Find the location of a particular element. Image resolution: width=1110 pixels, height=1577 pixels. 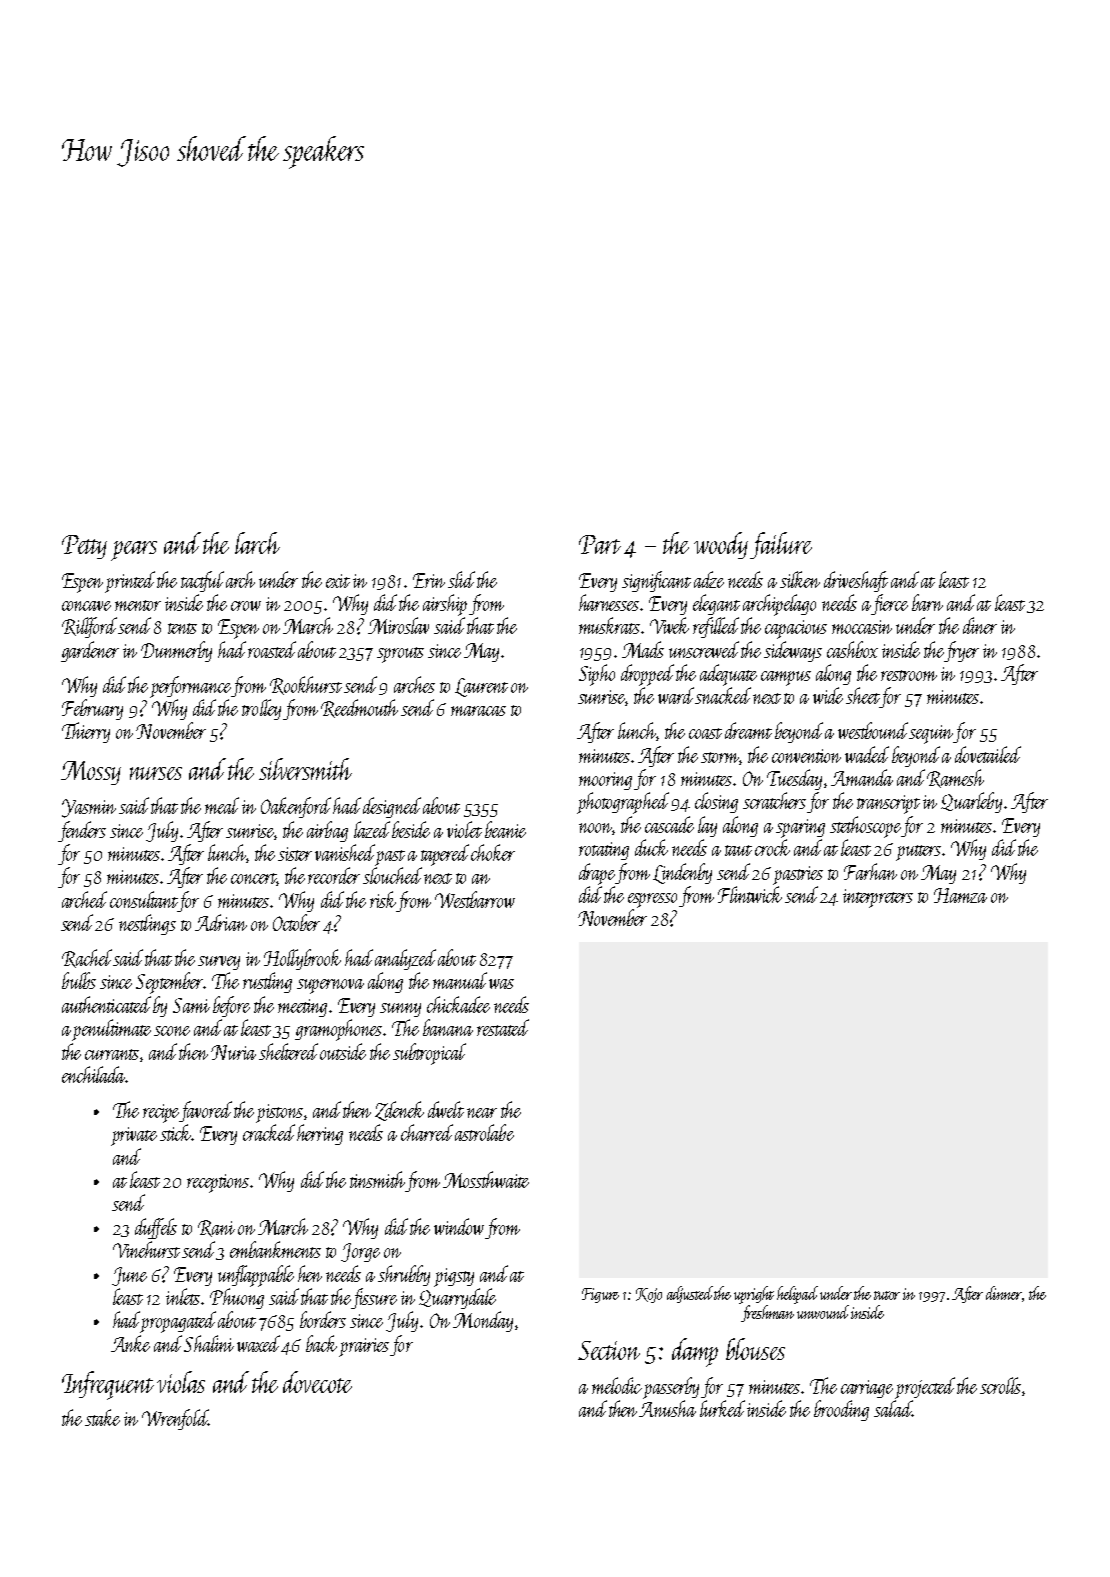

was is located at coordinates (501, 984).
